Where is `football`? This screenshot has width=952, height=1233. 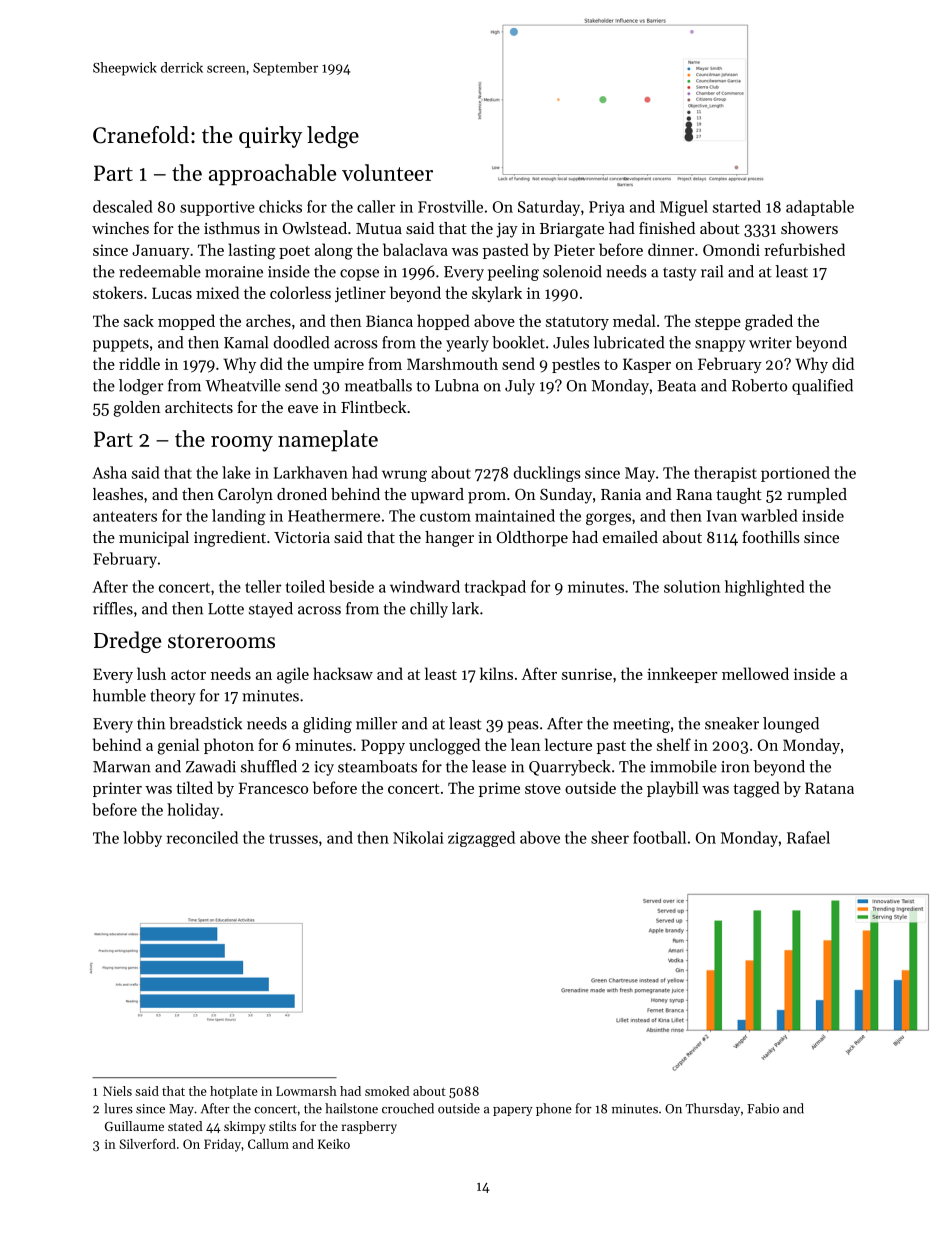 football is located at coordinates (659, 837).
